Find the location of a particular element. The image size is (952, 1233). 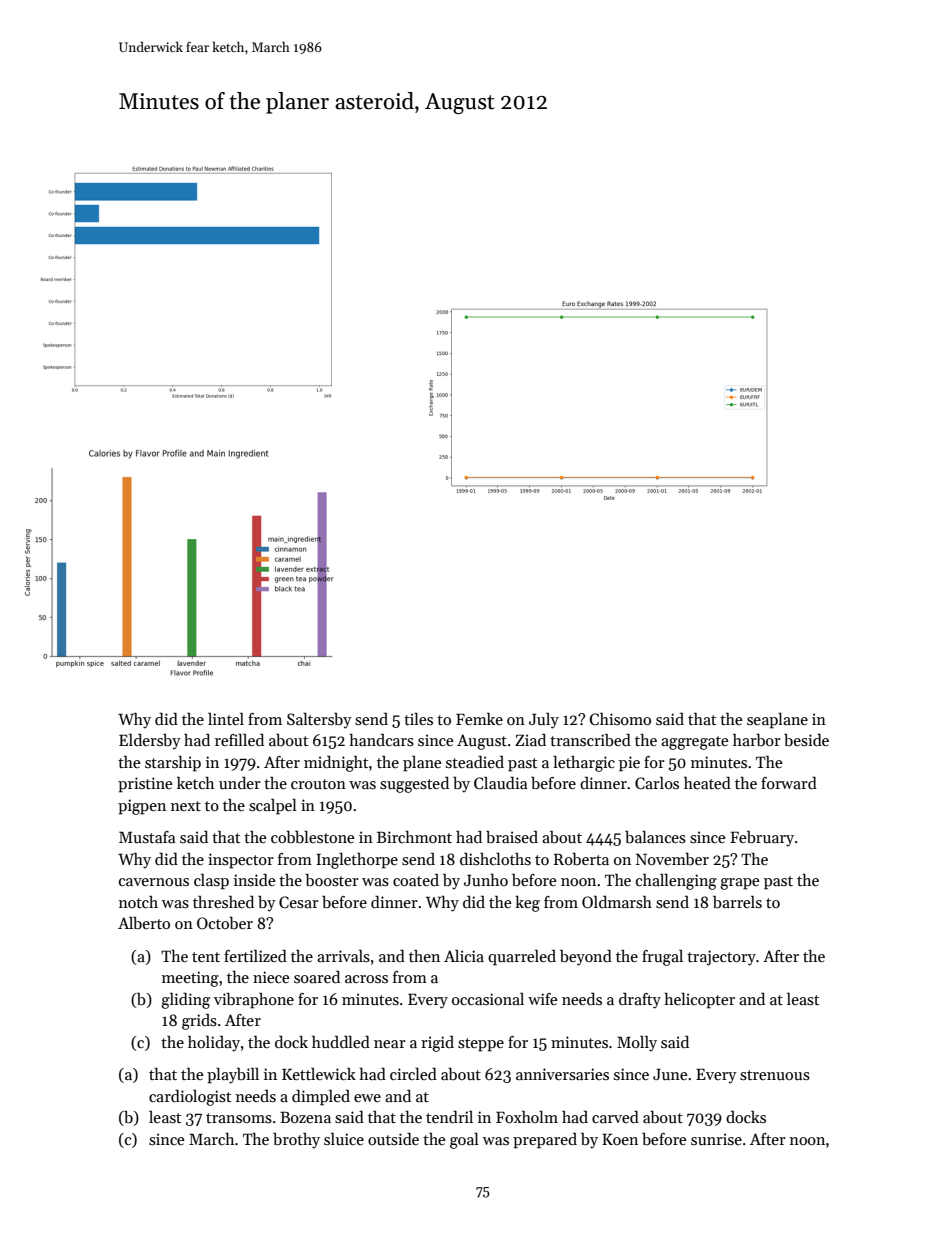

balances is located at coordinates (655, 837).
